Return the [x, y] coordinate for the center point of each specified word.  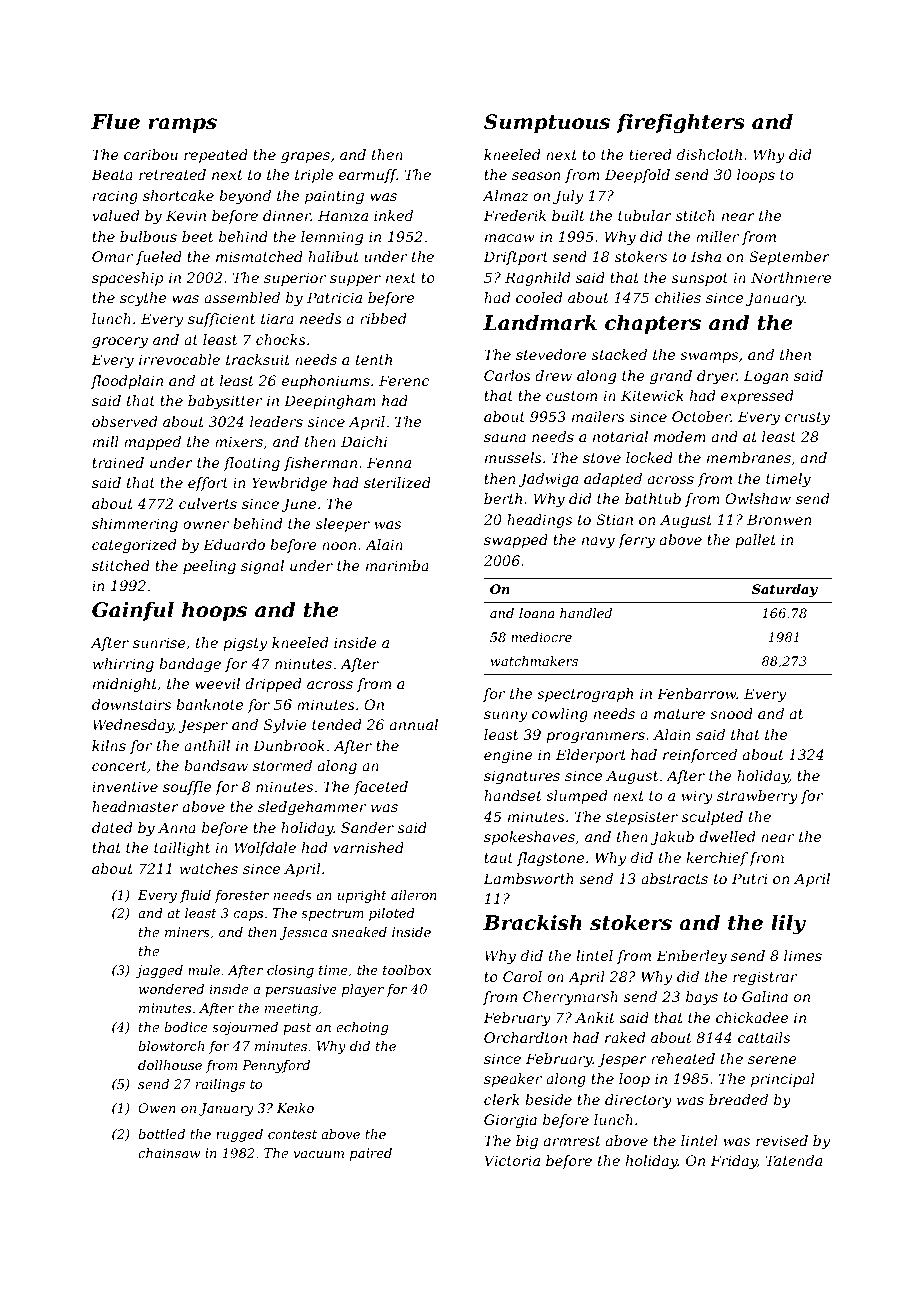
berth [503, 498]
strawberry [757, 797]
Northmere [791, 277]
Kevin [186, 215]
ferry [636, 541]
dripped [273, 685]
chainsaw [169, 1153]
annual [414, 724]
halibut [333, 256]
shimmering [135, 525]
